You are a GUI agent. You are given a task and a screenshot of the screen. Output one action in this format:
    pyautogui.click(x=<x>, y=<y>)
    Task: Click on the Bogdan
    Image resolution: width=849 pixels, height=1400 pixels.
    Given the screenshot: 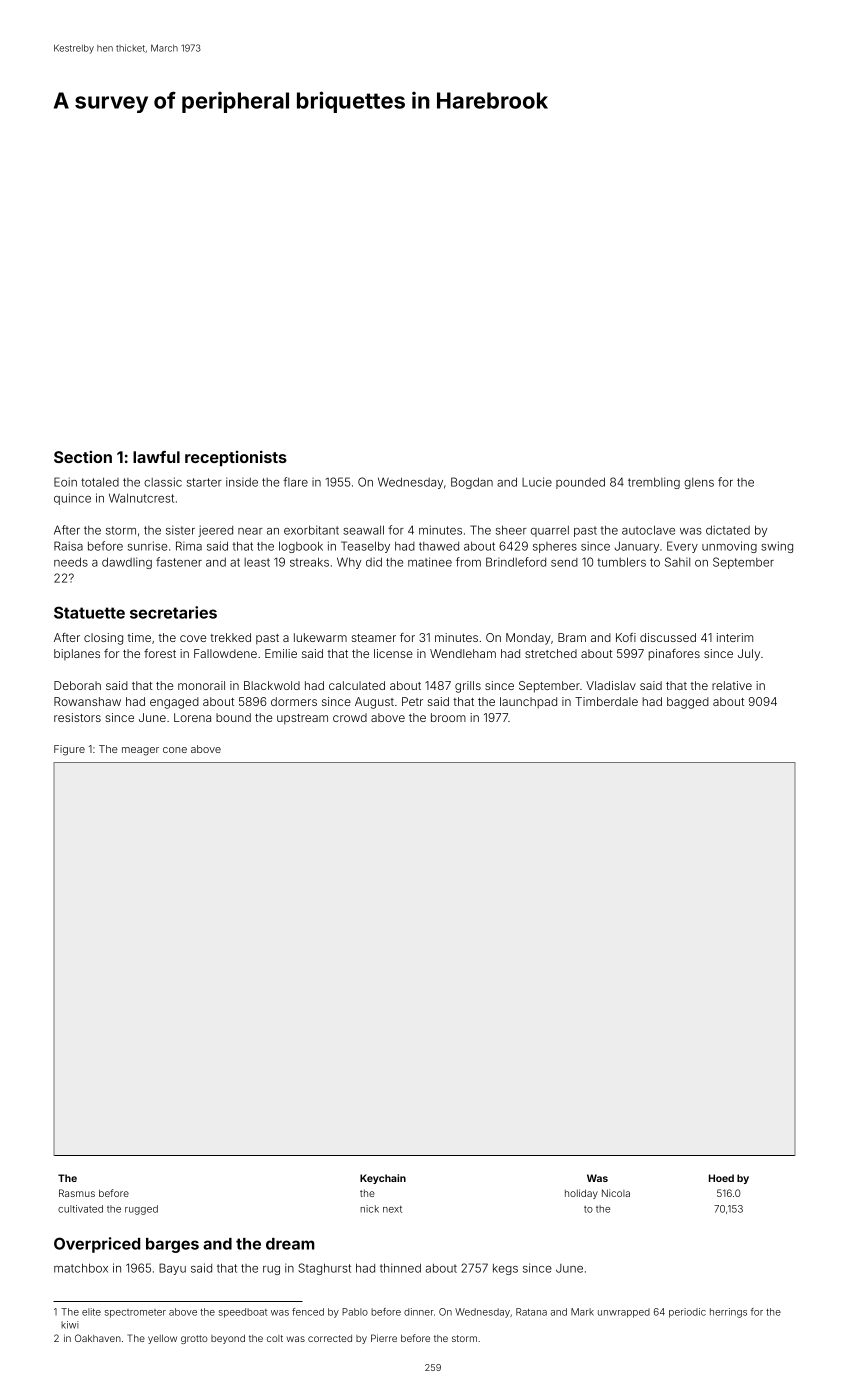 What is the action you would take?
    pyautogui.click(x=472, y=483)
